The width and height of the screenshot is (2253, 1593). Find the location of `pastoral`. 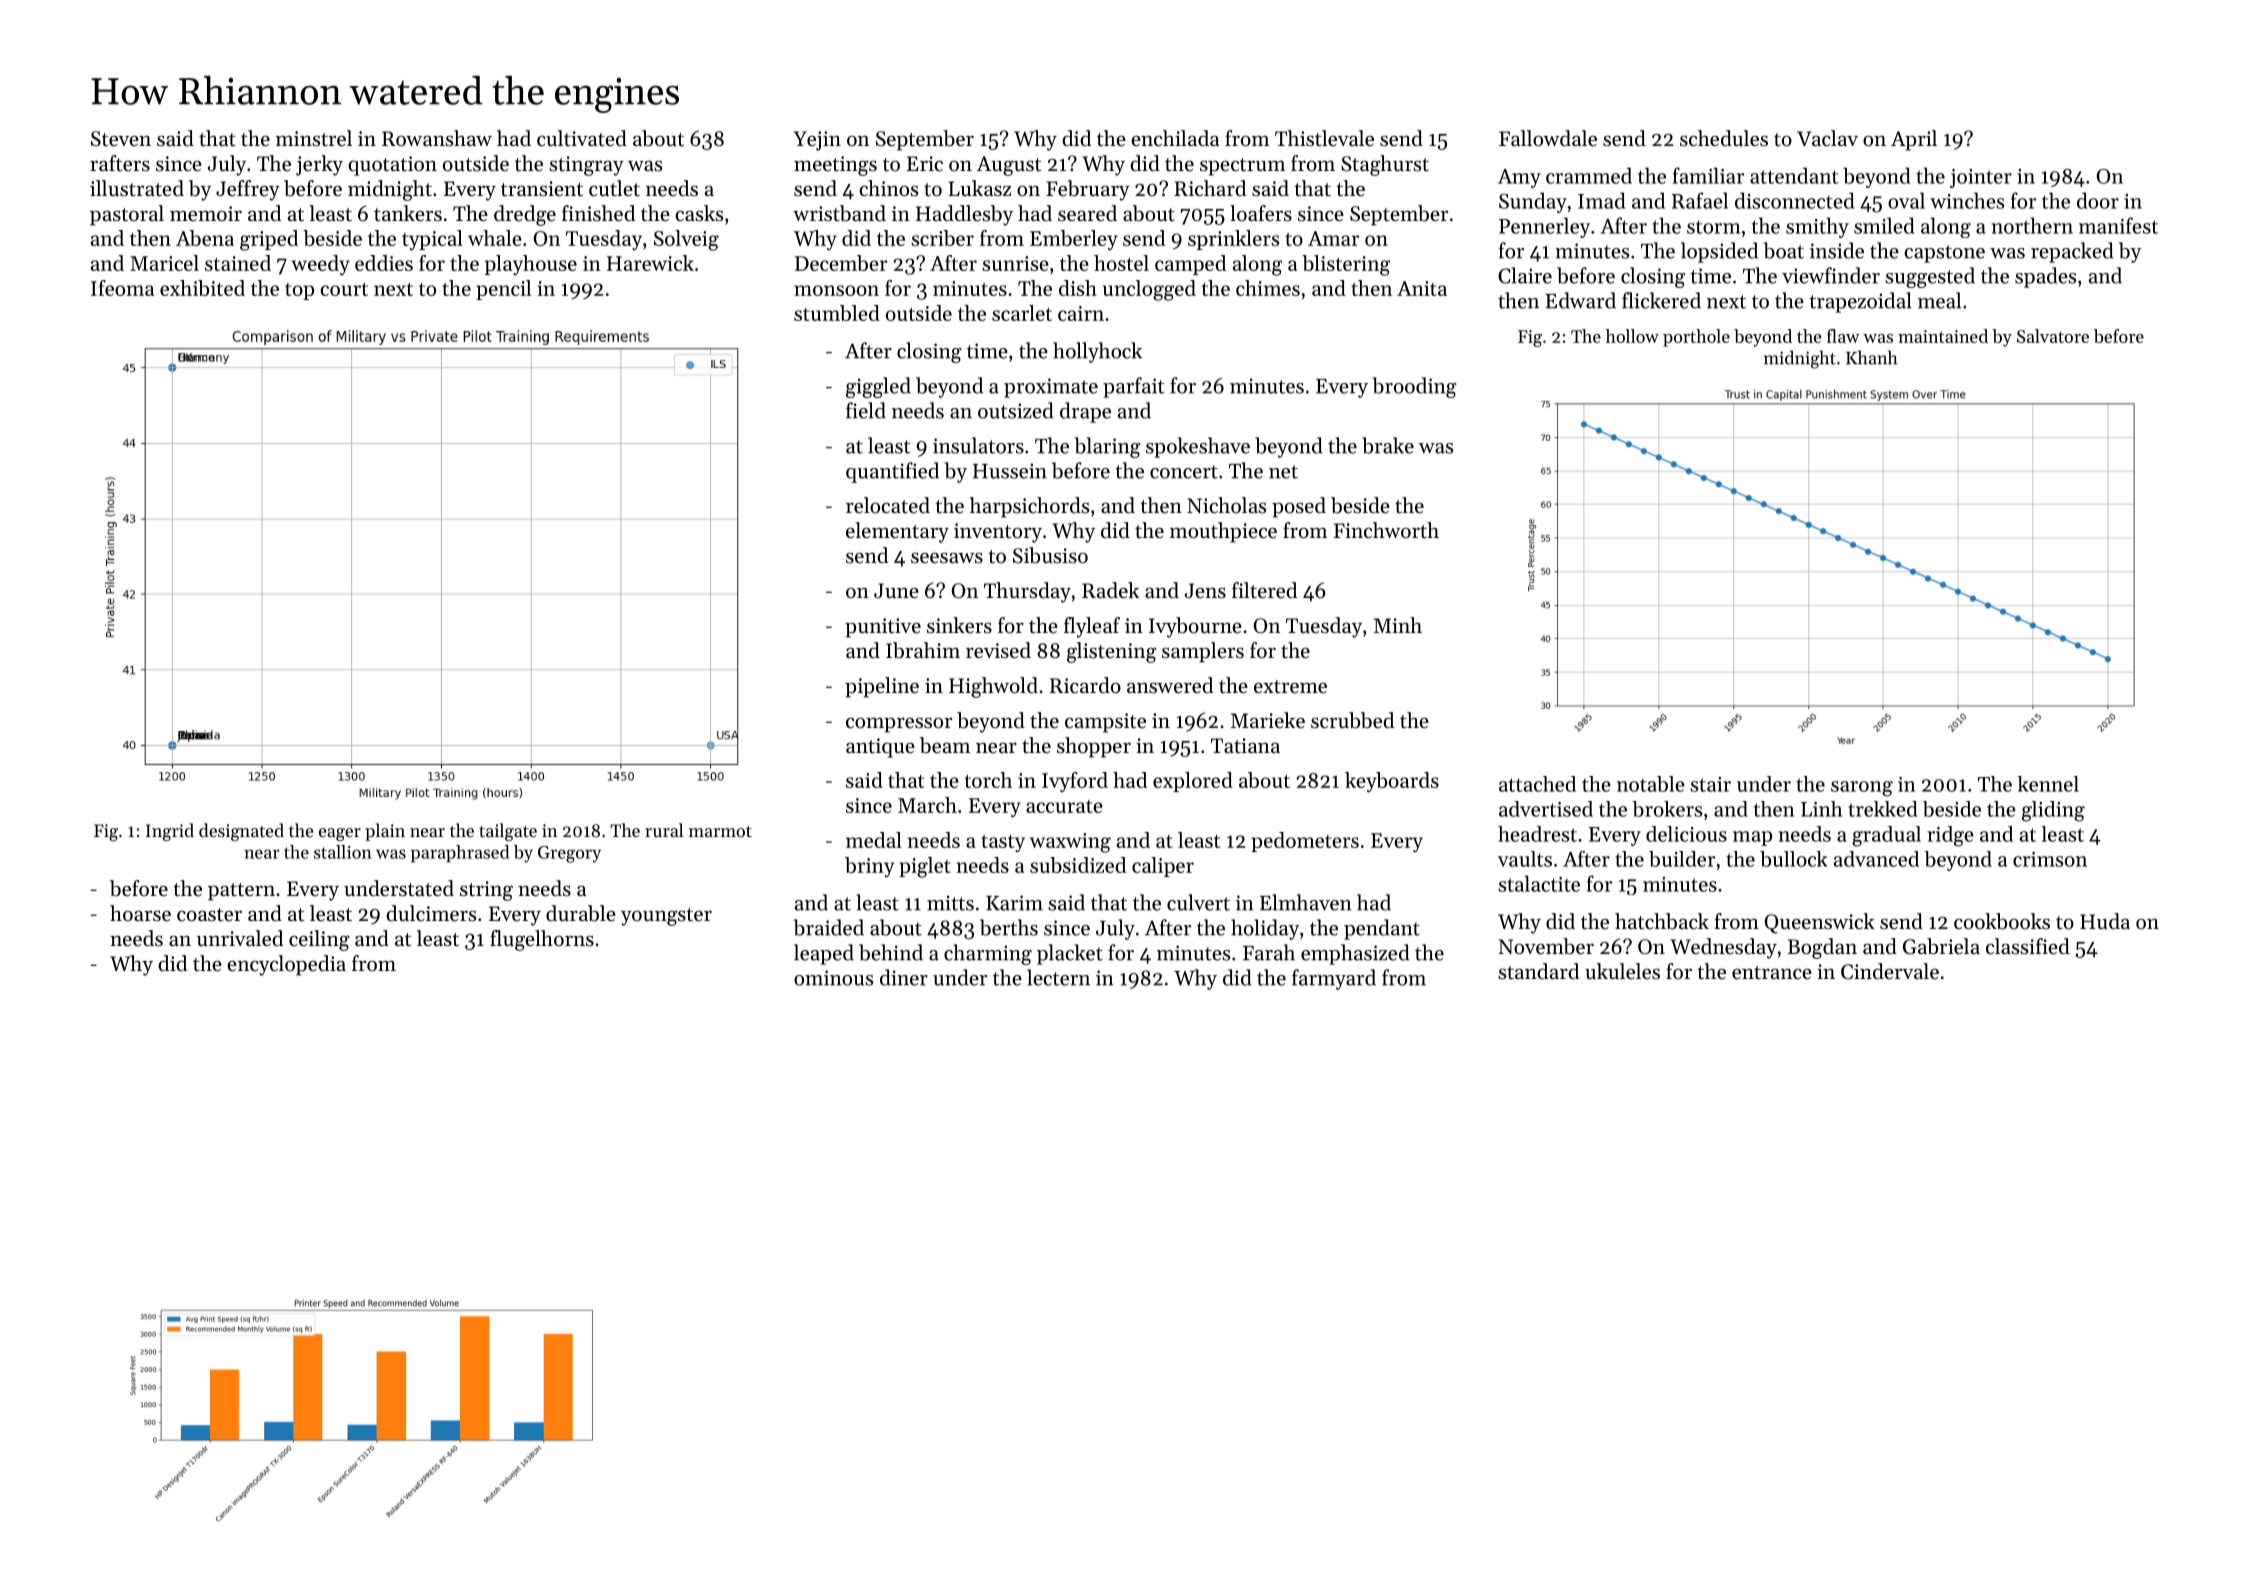

pastoral is located at coordinates (127, 215).
